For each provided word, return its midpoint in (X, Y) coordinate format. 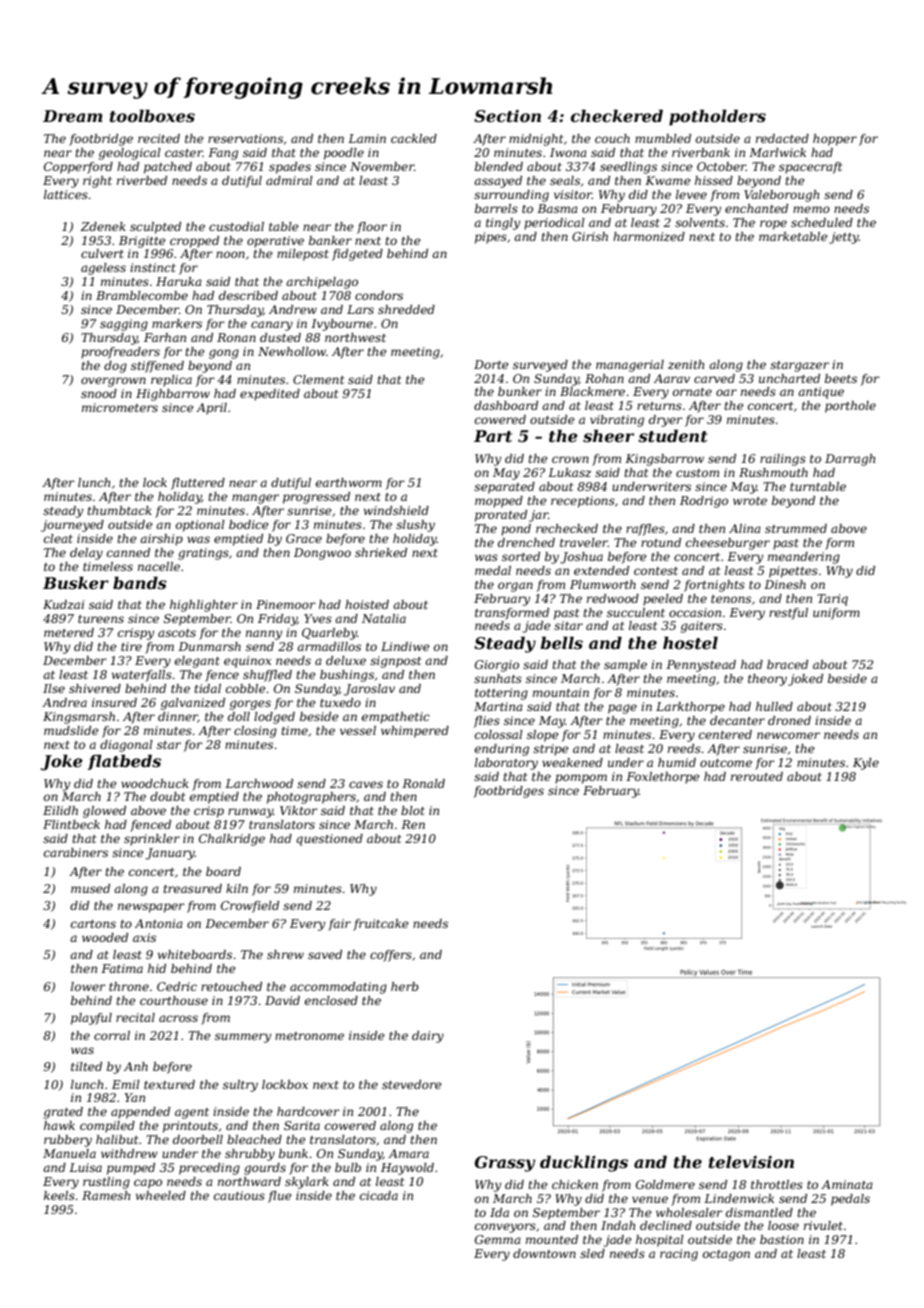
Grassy (505, 1164)
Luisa (85, 1167)
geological (130, 154)
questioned (329, 840)
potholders (717, 117)
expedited (270, 395)
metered (69, 632)
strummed (796, 528)
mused (90, 888)
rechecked (567, 528)
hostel (690, 642)
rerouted (757, 776)
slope (543, 736)
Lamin (367, 138)
